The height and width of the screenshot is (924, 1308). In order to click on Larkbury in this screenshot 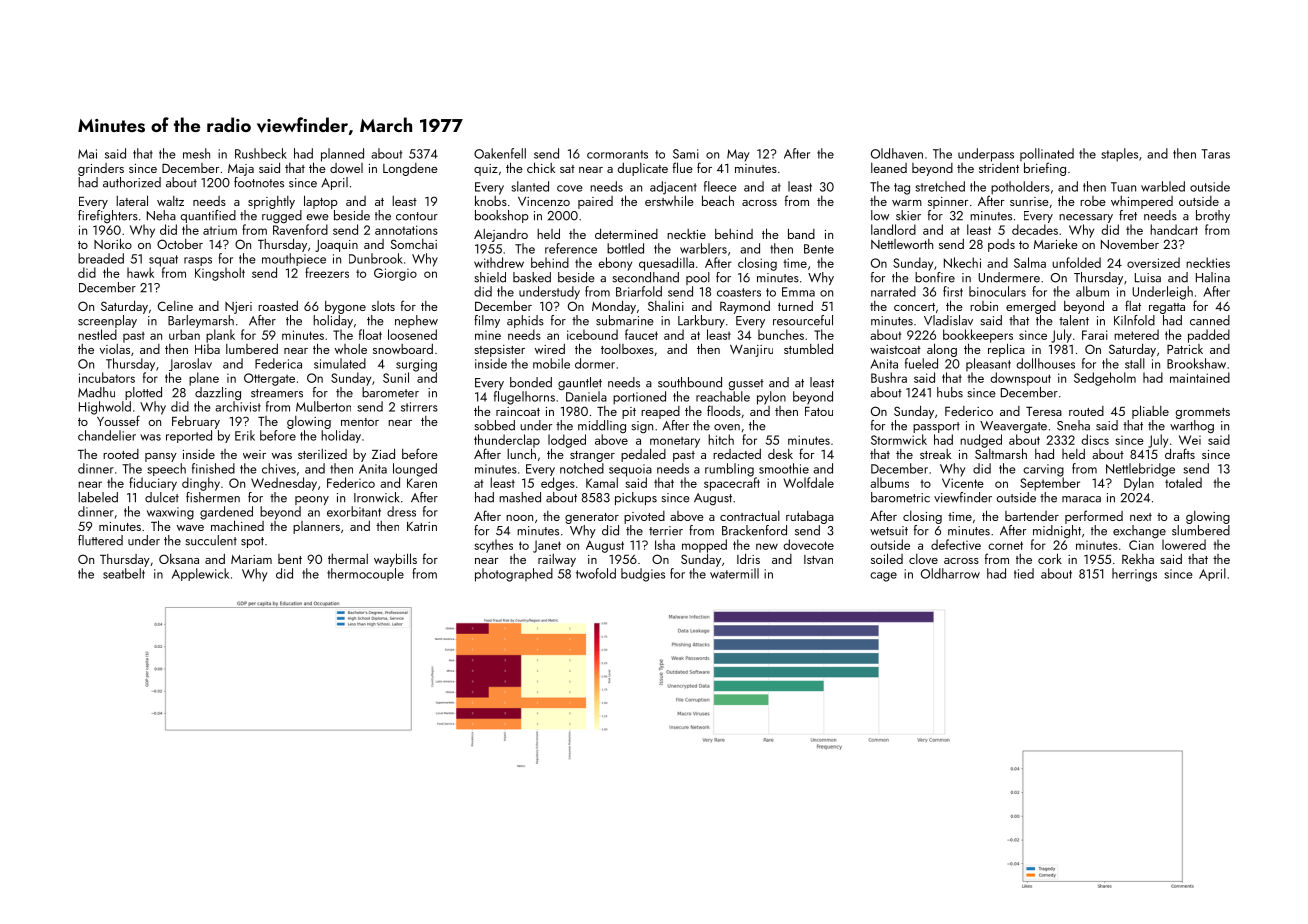, I will do `click(701, 321)`.
